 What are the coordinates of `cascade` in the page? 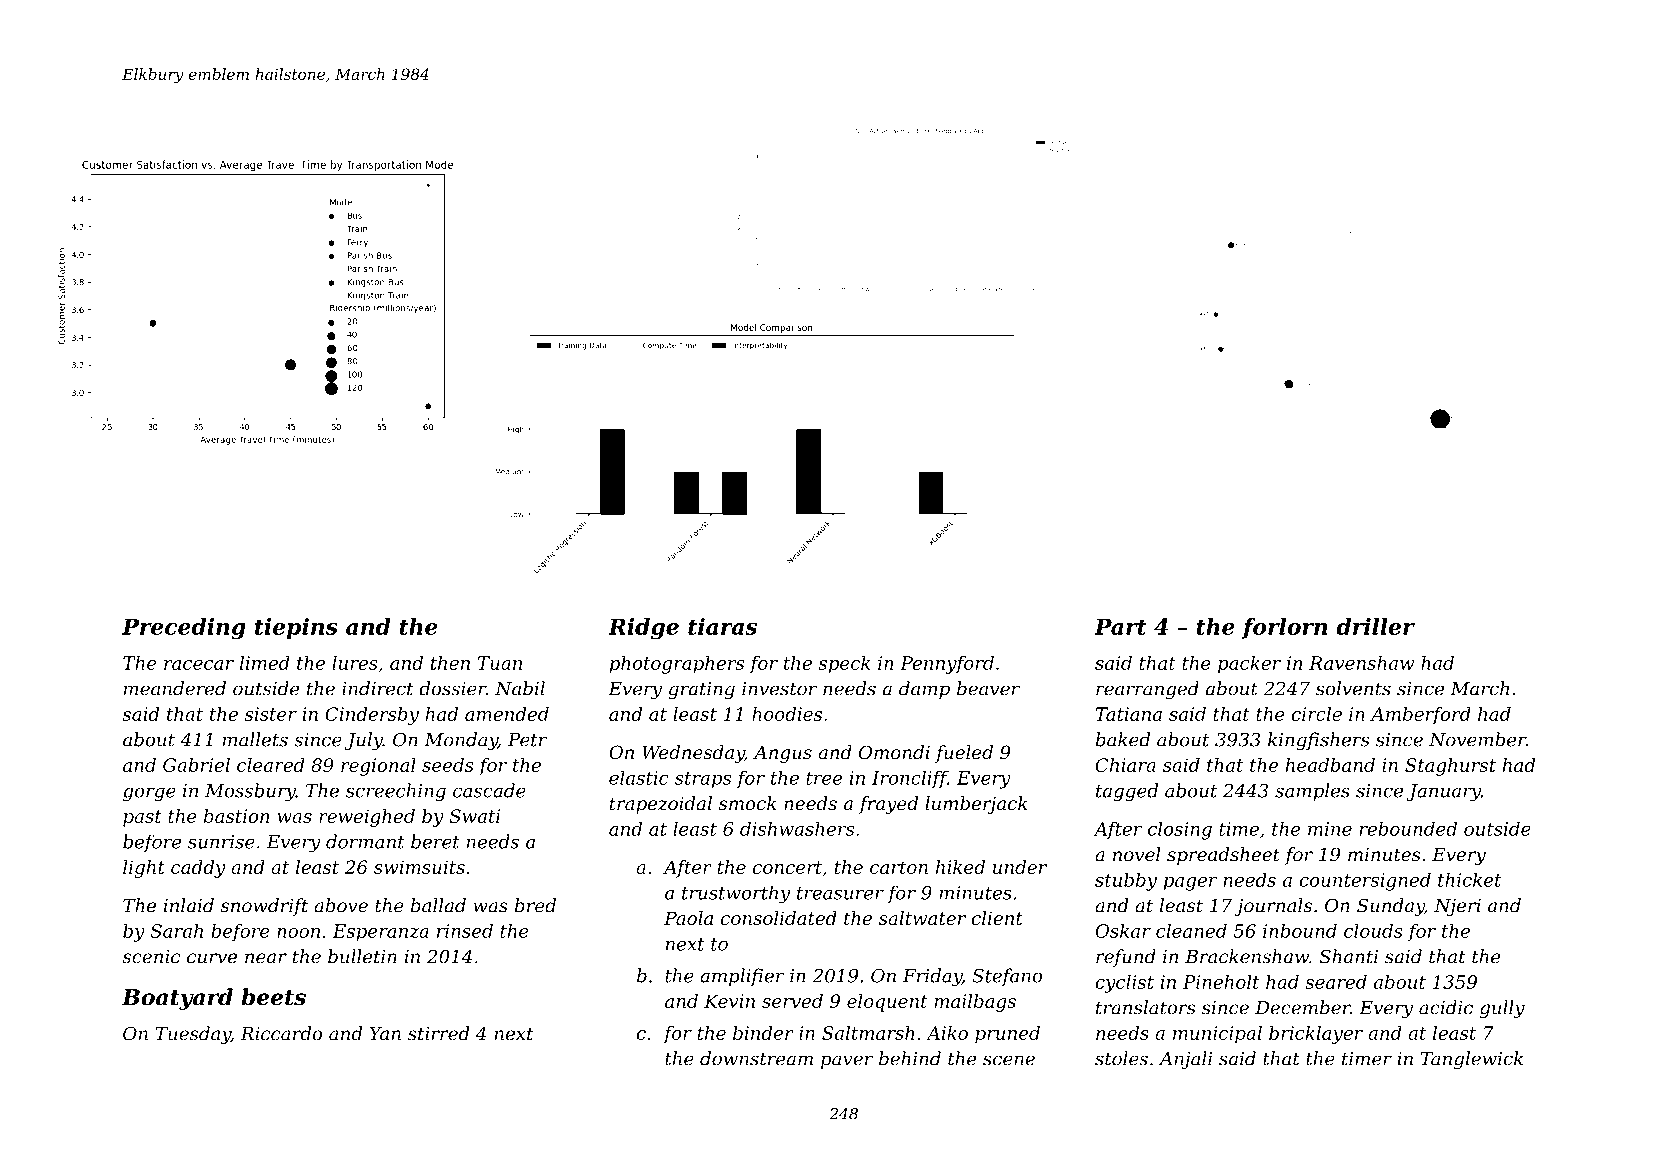 It's located at (489, 790).
